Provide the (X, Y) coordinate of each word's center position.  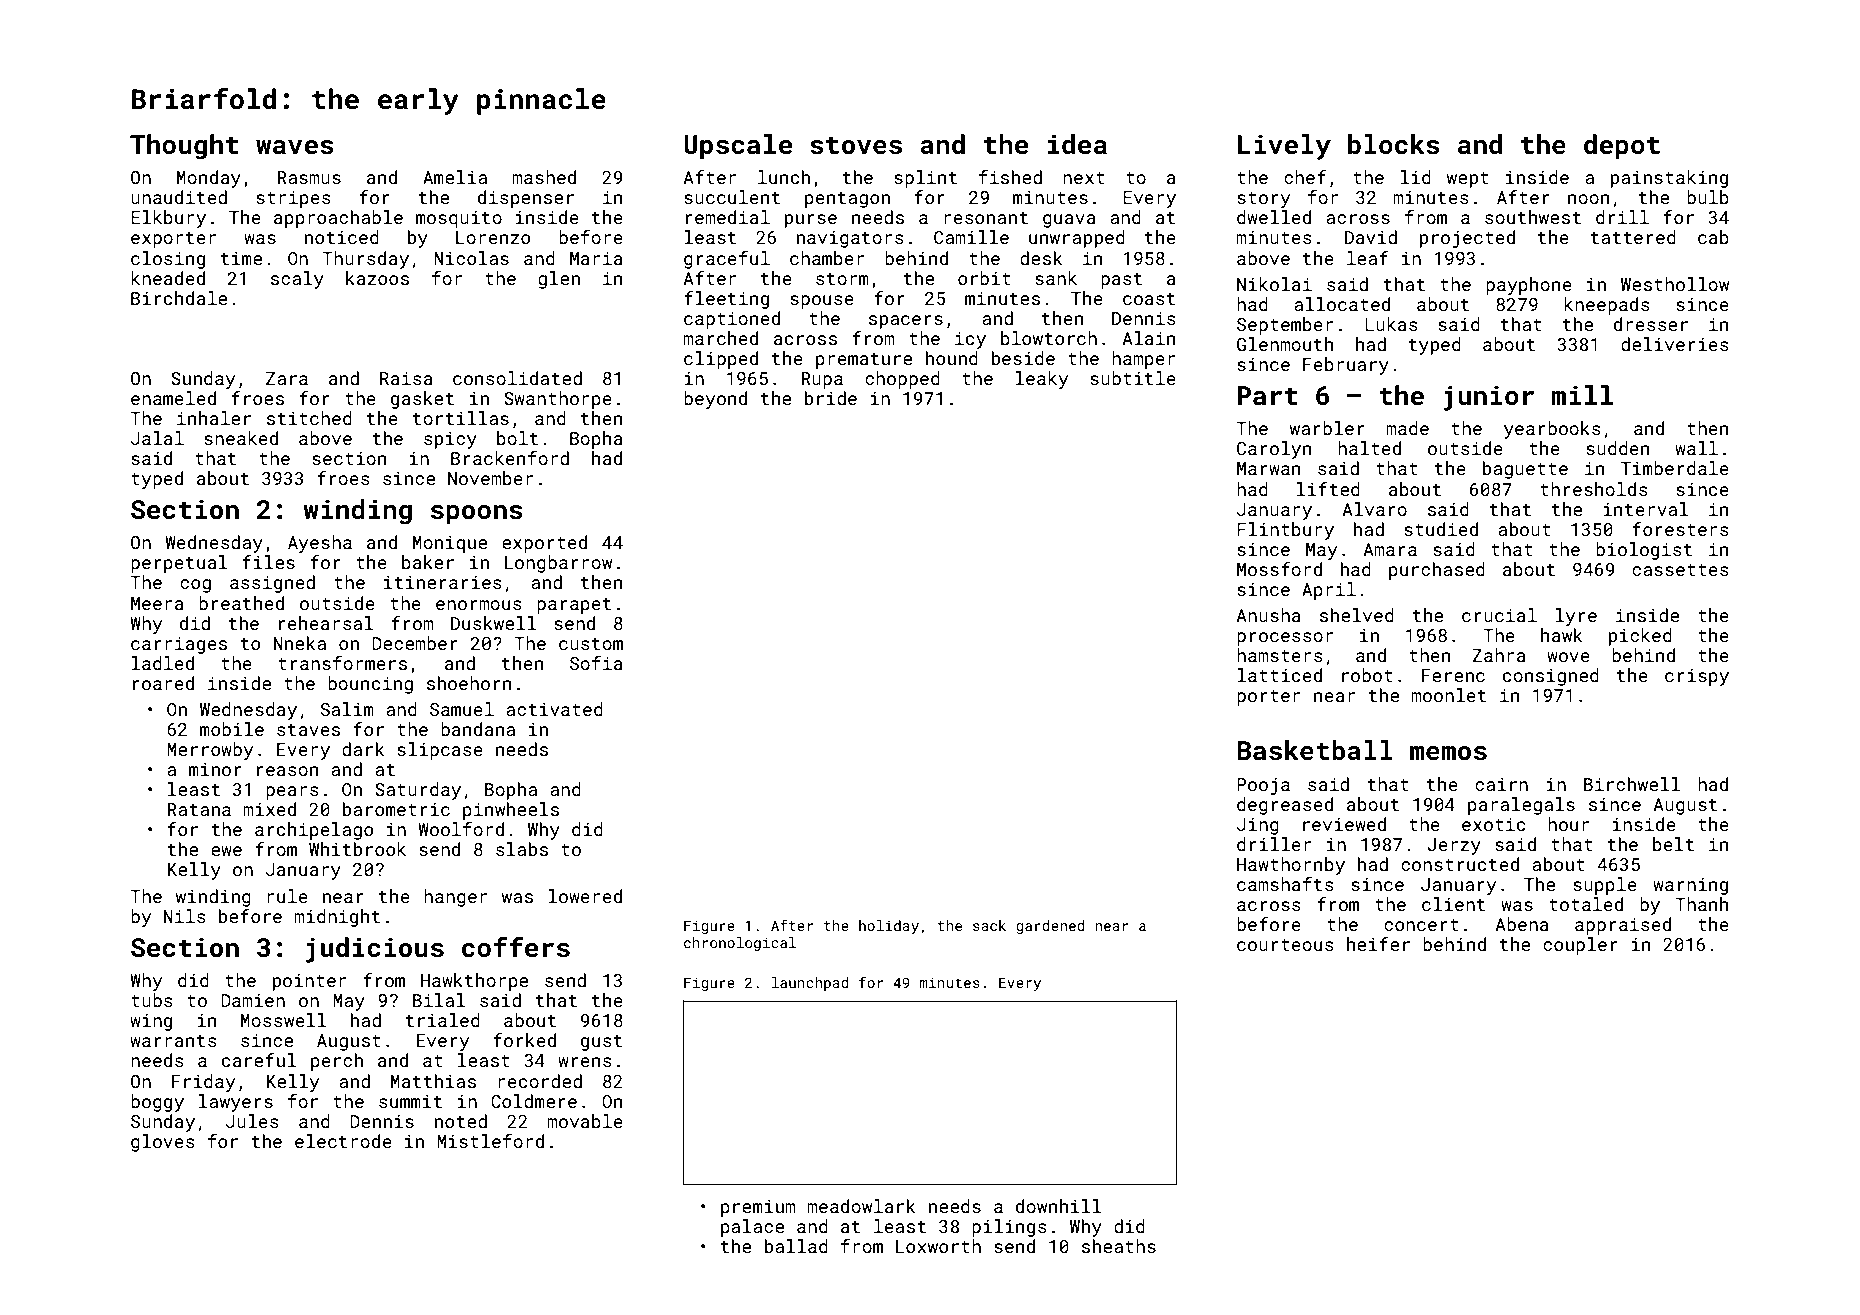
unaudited (179, 197)
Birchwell (1632, 784)
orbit (984, 278)
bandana (478, 729)
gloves (163, 1143)
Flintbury (1285, 531)
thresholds (1594, 489)
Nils (185, 916)
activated (554, 709)
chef (1305, 177)
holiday (889, 927)
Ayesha (320, 544)
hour (1568, 824)
